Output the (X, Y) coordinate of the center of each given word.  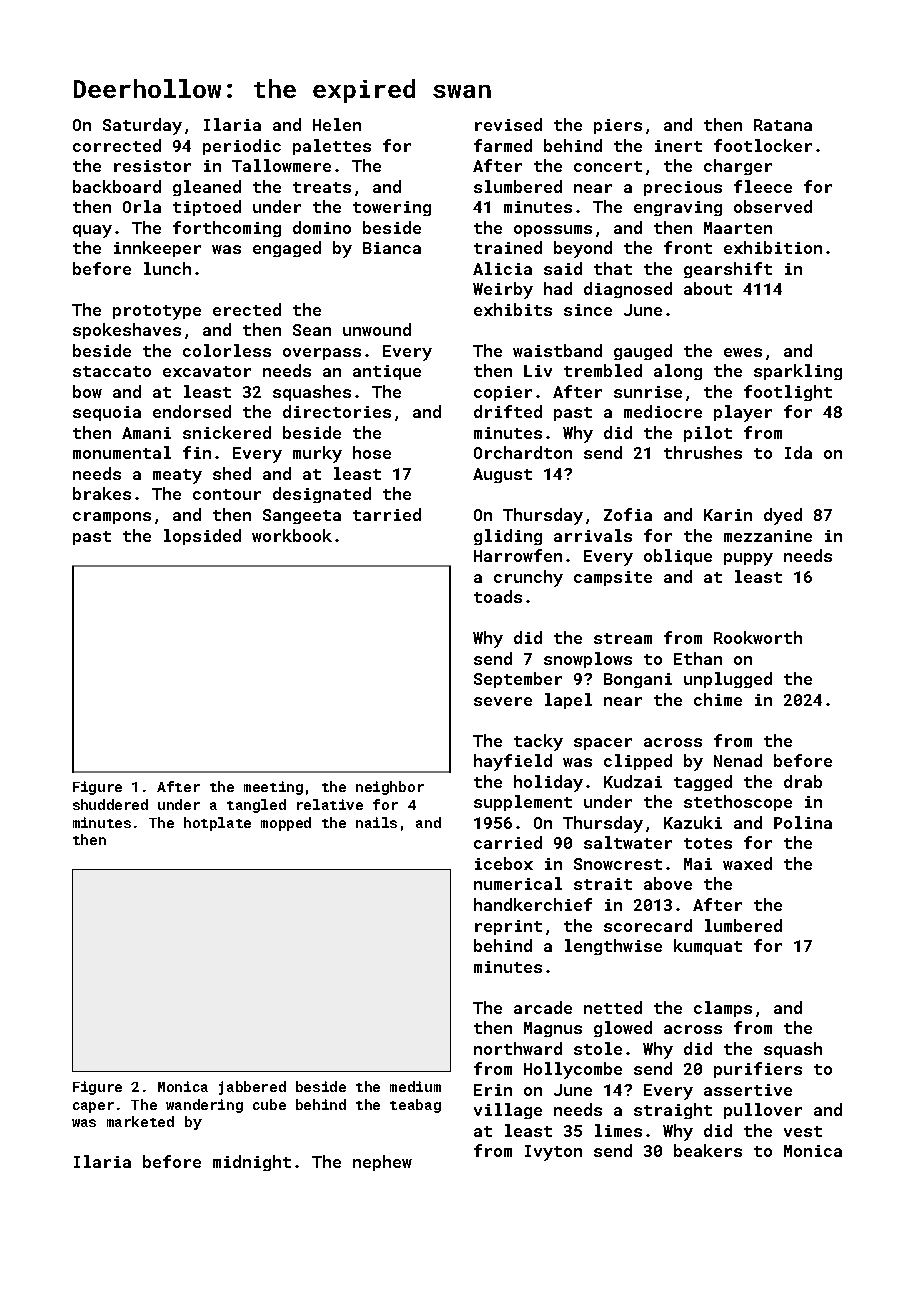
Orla (142, 206)
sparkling (798, 372)
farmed (503, 145)
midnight (252, 1163)
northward (518, 1048)
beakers (708, 1150)
